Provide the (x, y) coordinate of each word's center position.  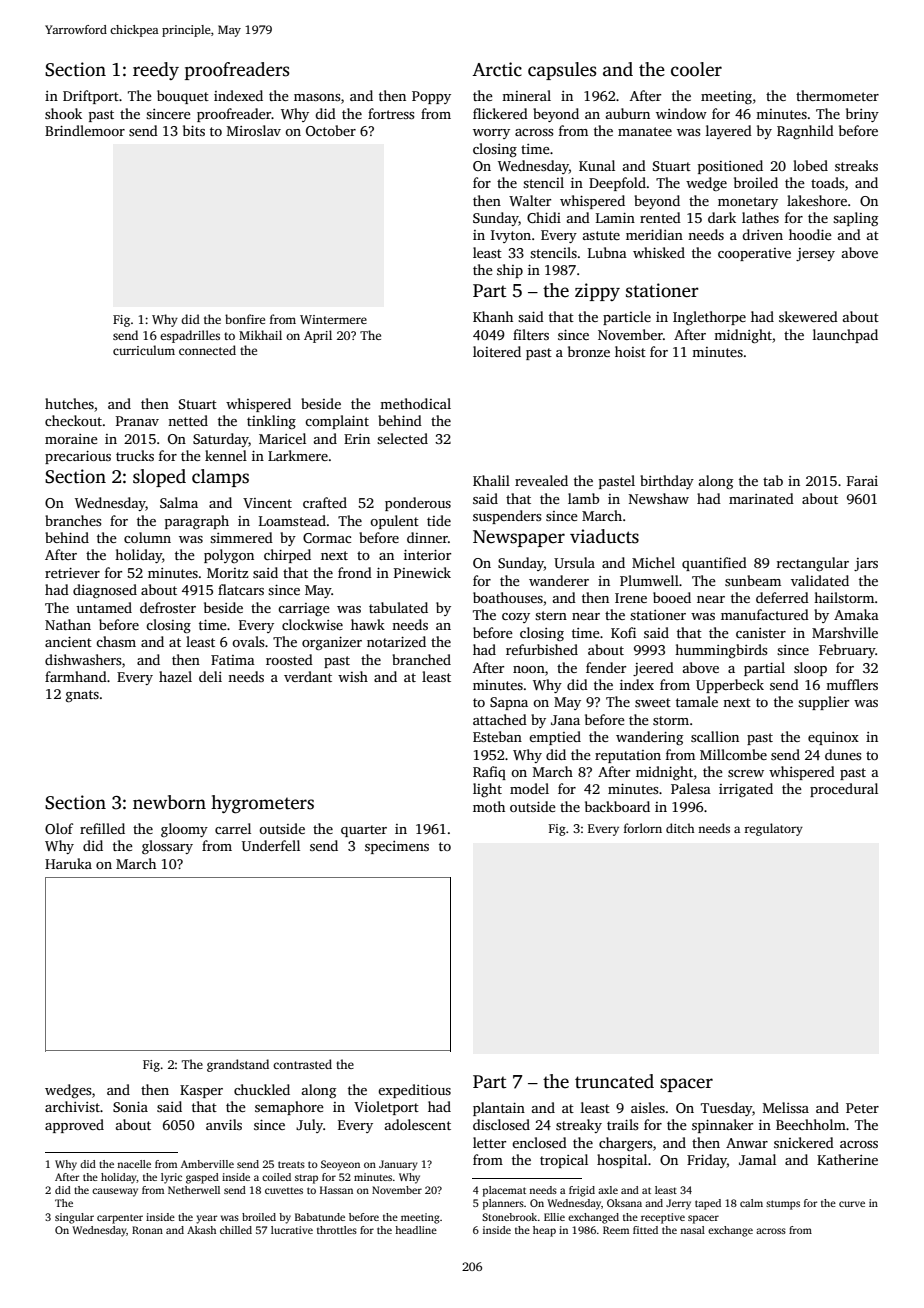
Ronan (147, 1230)
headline (416, 1230)
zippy (597, 292)
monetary (748, 203)
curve (852, 1204)
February (847, 651)
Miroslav (254, 130)
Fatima (233, 660)
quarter (364, 831)
